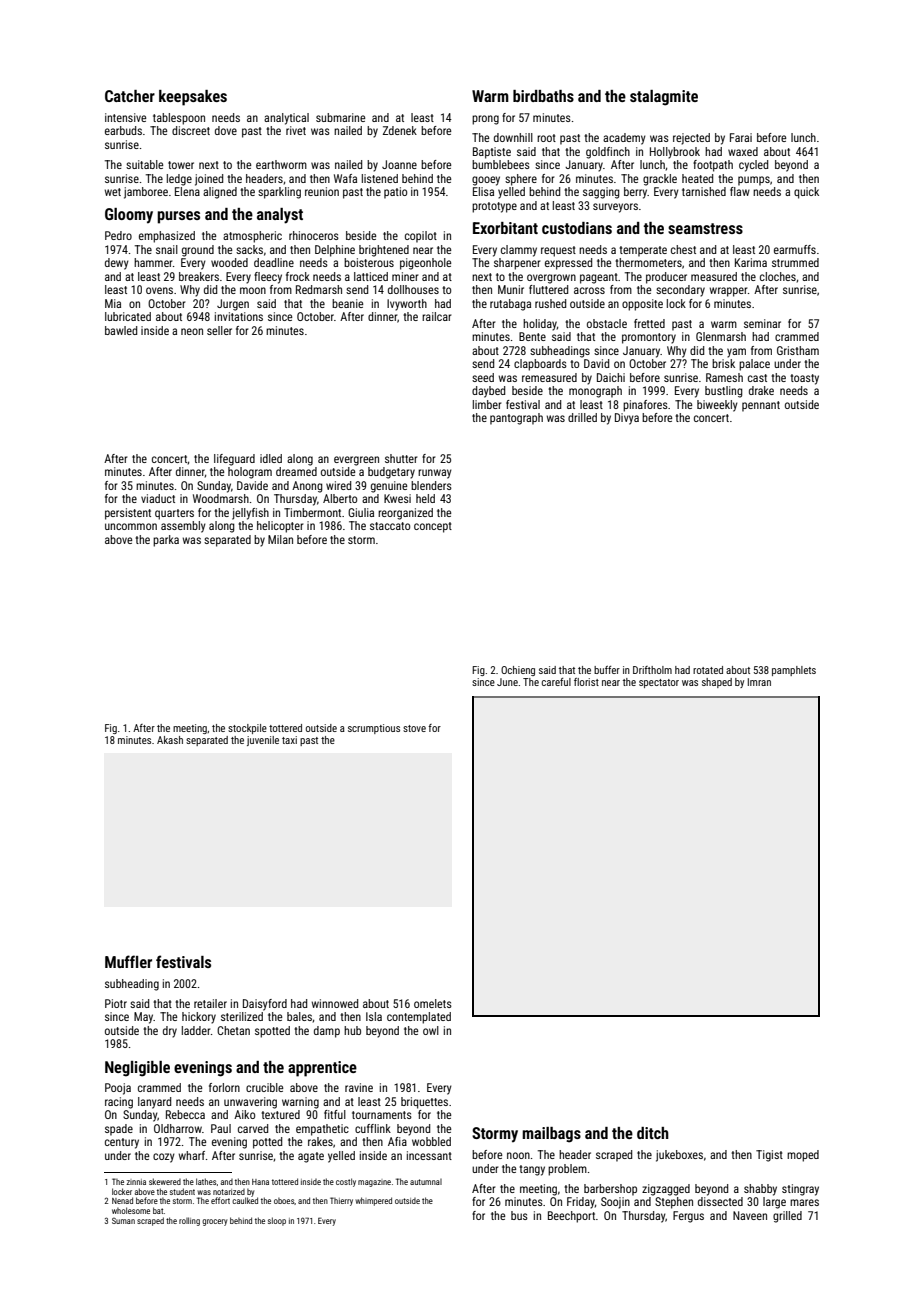  What do you see at coordinates (123, 1220) in the screenshot?
I see `Suman` at bounding box center [123, 1220].
